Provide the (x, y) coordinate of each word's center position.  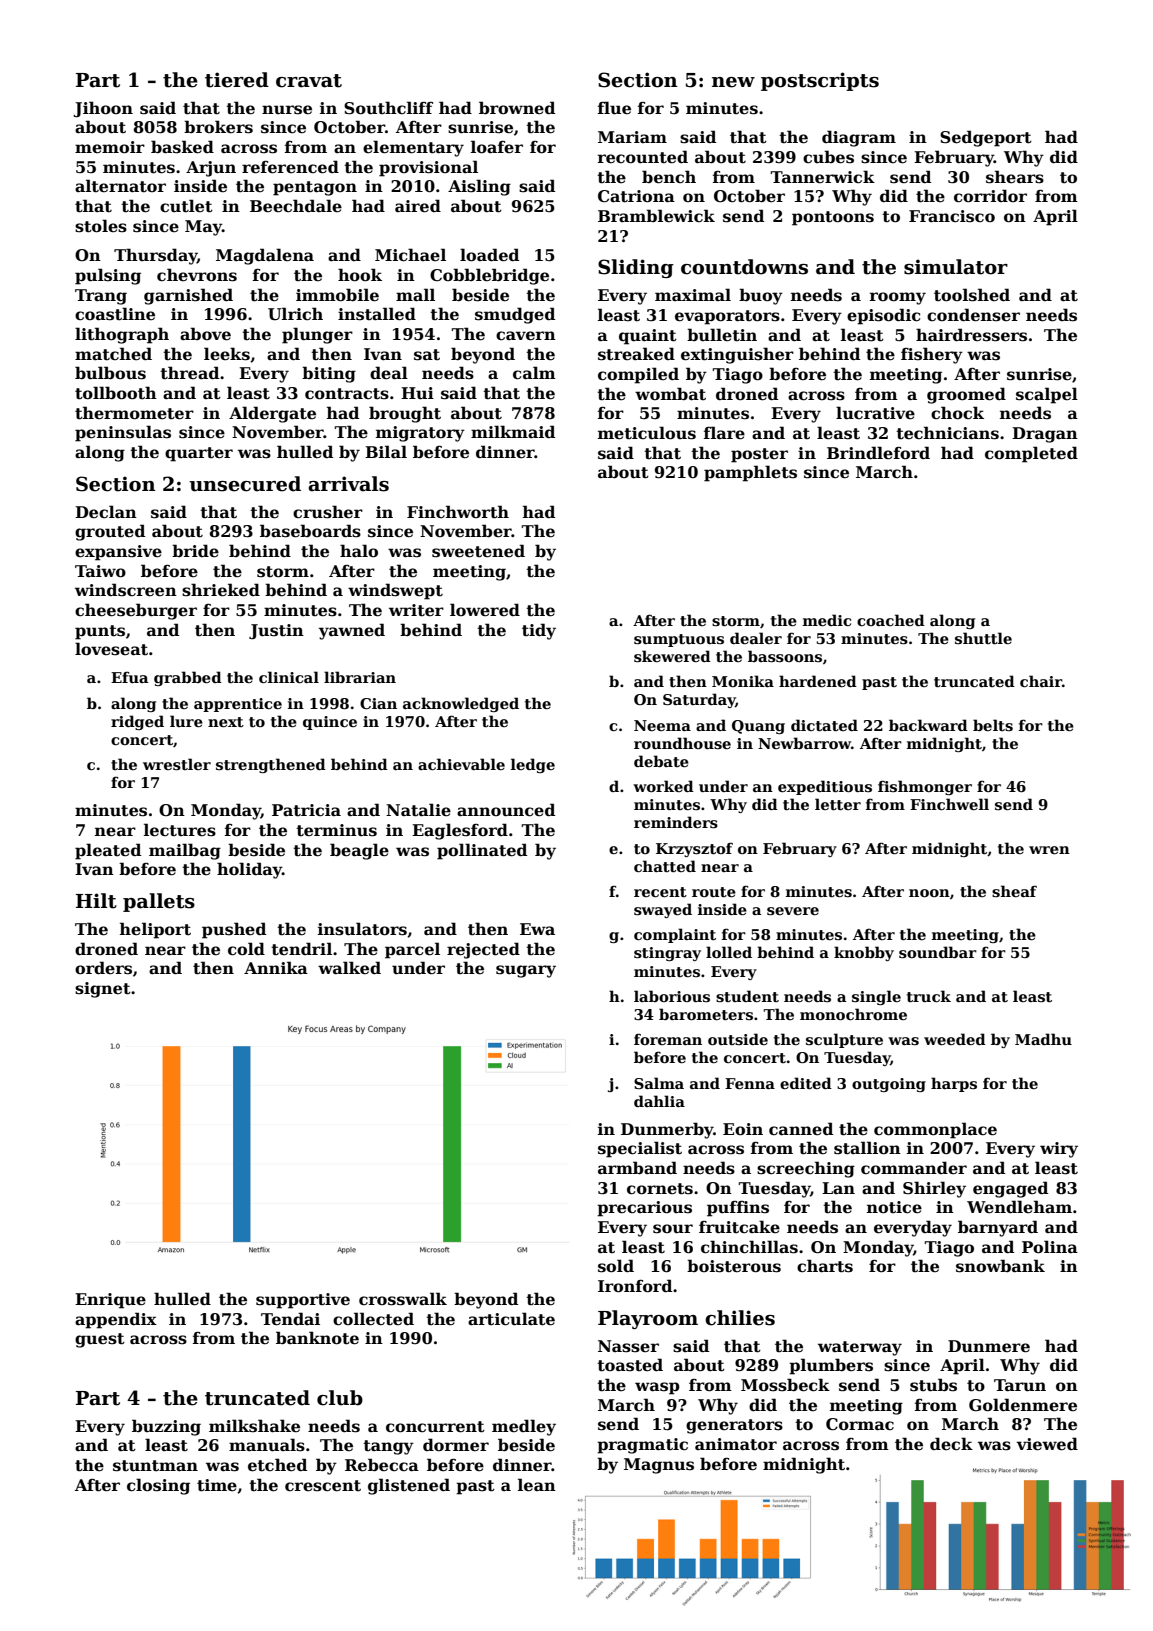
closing (158, 1486)
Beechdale (296, 206)
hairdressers (971, 335)
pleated (108, 851)
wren (1049, 850)
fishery (932, 355)
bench (669, 177)
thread (189, 373)
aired (418, 206)
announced (506, 810)
